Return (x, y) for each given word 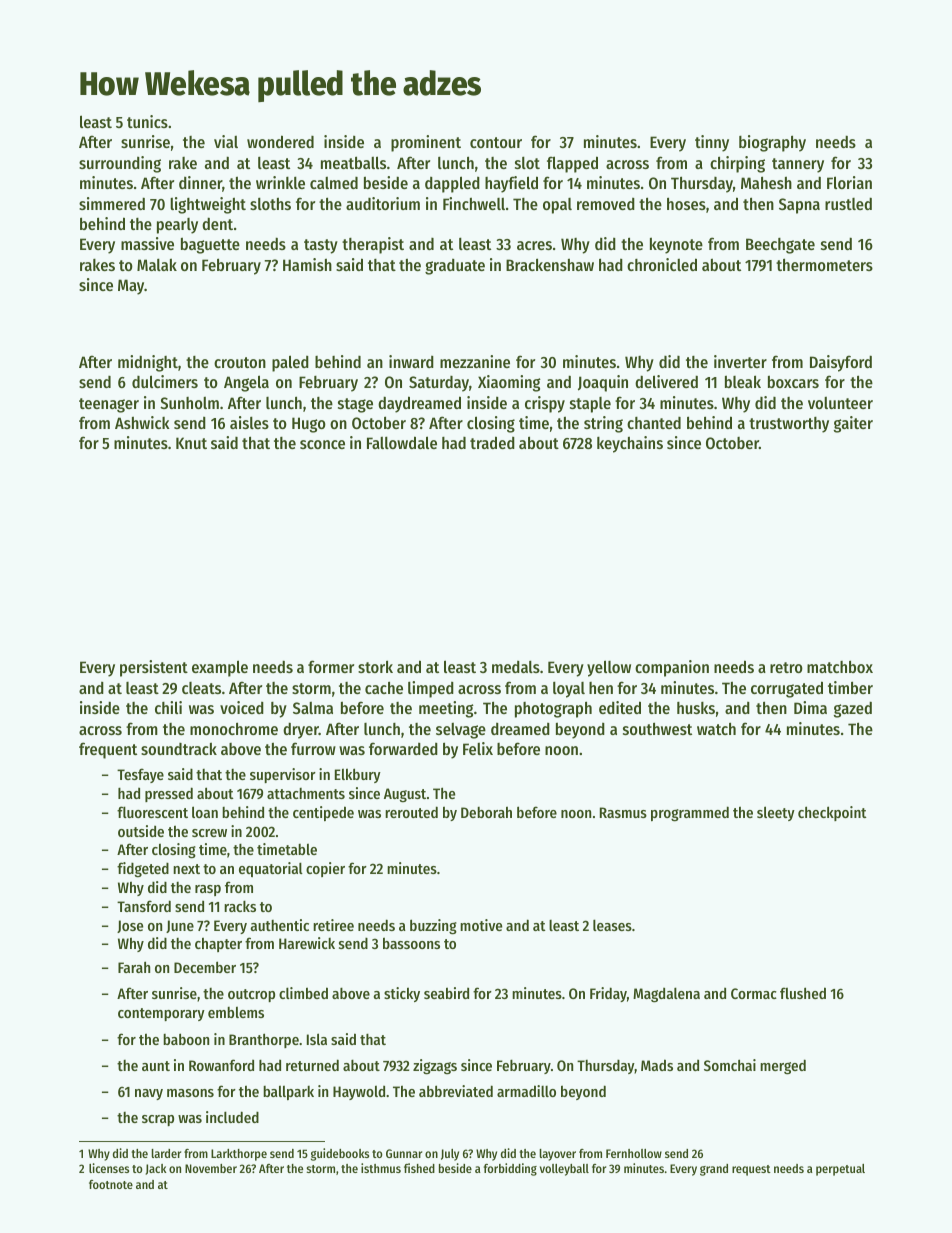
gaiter (853, 424)
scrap (158, 1120)
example (220, 668)
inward (411, 361)
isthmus (381, 1168)
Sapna (799, 206)
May (131, 287)
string (603, 424)
